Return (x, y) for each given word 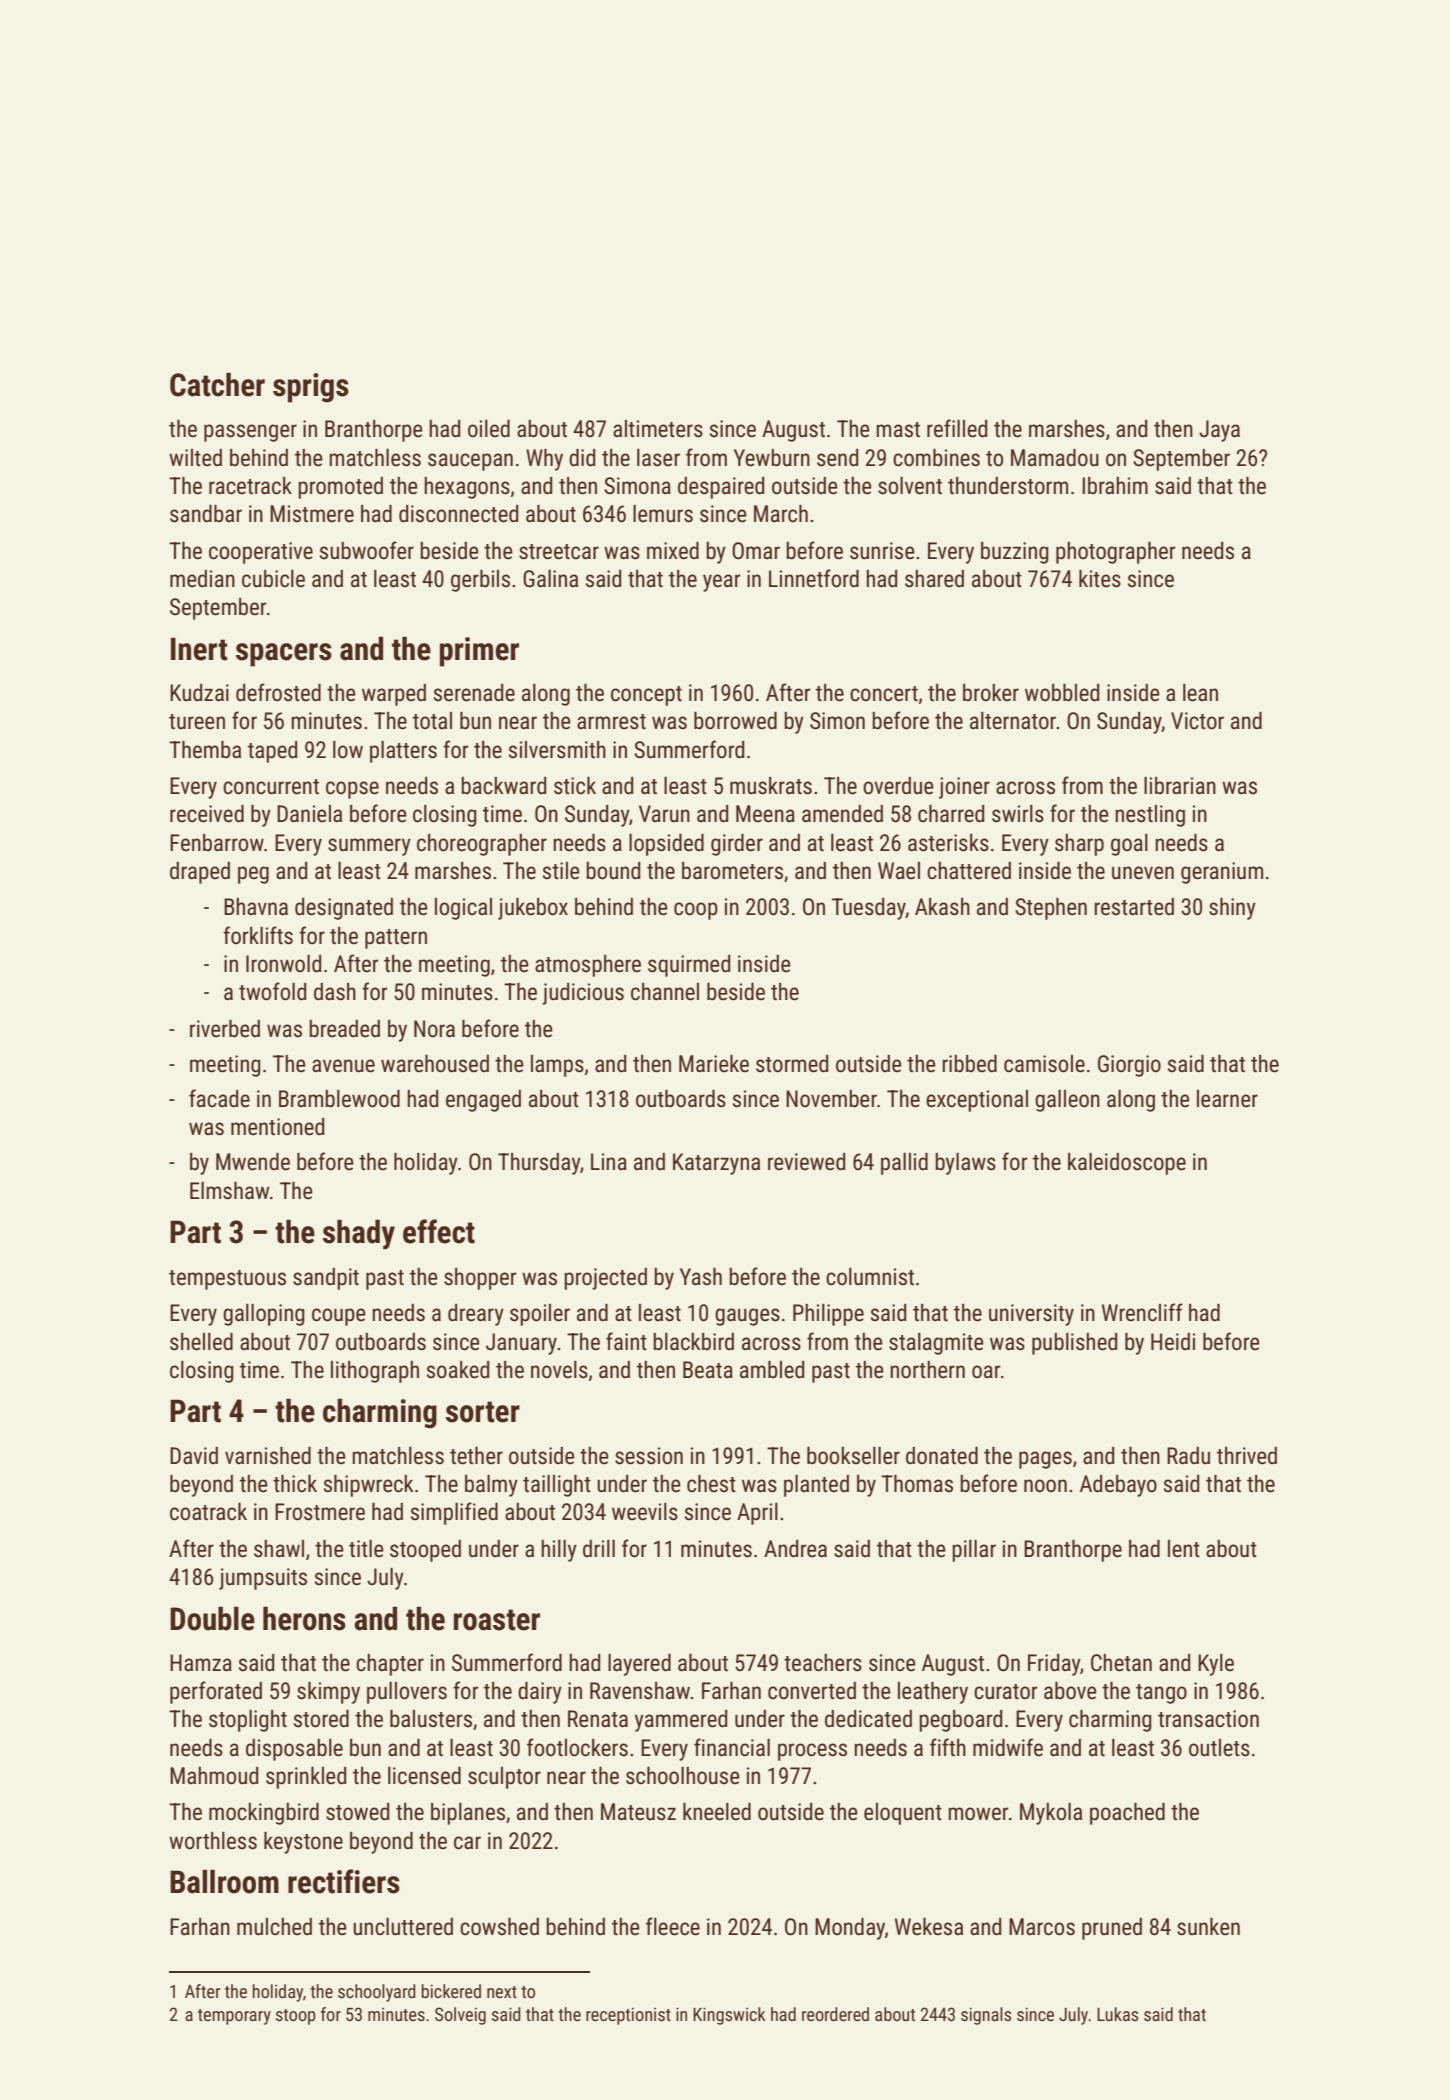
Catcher (217, 385)
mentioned (277, 1127)
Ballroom (224, 1882)
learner (1227, 1099)
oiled (489, 429)
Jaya (1219, 431)
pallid (904, 1164)
